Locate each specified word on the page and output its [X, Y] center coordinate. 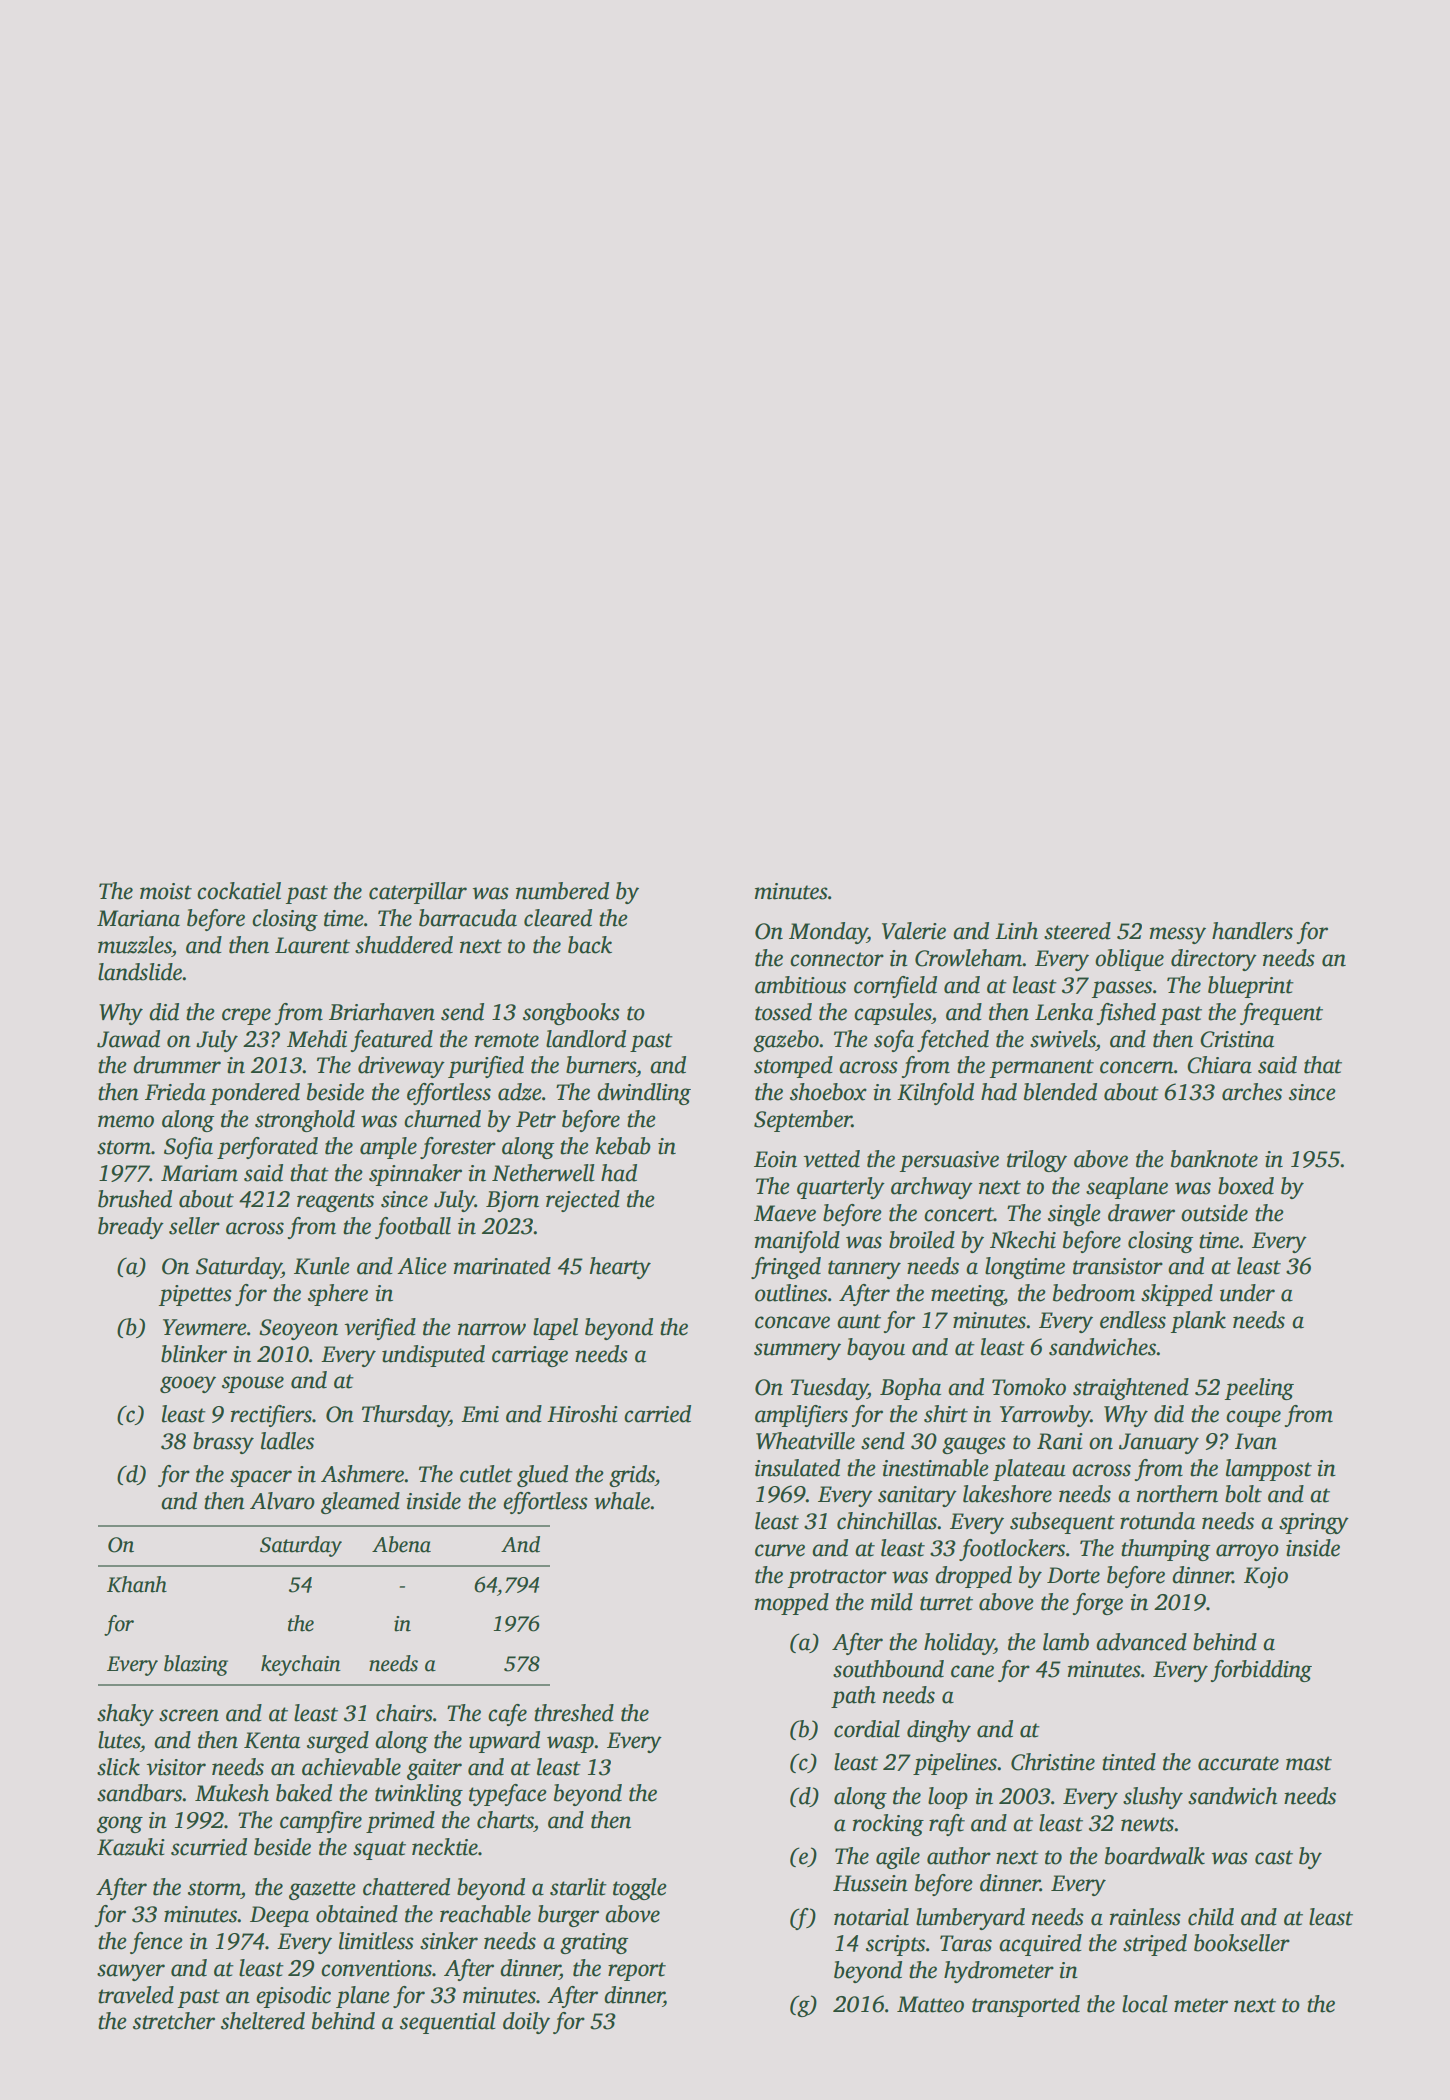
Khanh [137, 1584]
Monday [828, 933]
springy [1314, 1523]
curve [780, 1550]
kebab [623, 1146]
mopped [792, 1604]
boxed [1246, 1186]
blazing [196, 1665]
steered [1077, 931]
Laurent [312, 945]
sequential [448, 2023]
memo [126, 1121]
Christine [1053, 1762]
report [637, 1971]
